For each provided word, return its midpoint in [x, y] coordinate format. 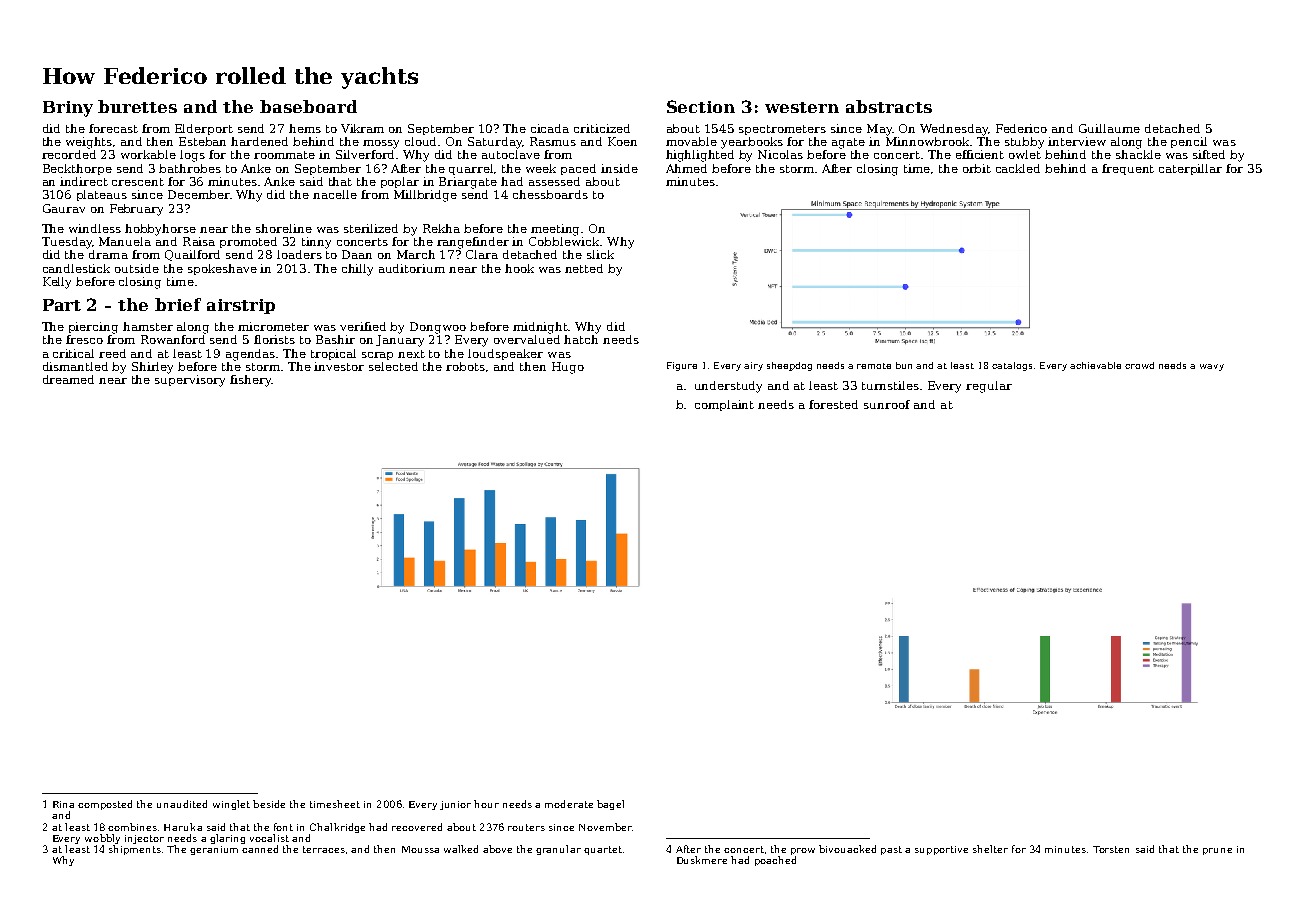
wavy [1212, 367]
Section [701, 106]
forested [833, 404]
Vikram [362, 128]
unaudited [182, 804]
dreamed [68, 379]
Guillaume [1109, 128]
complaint [724, 405]
